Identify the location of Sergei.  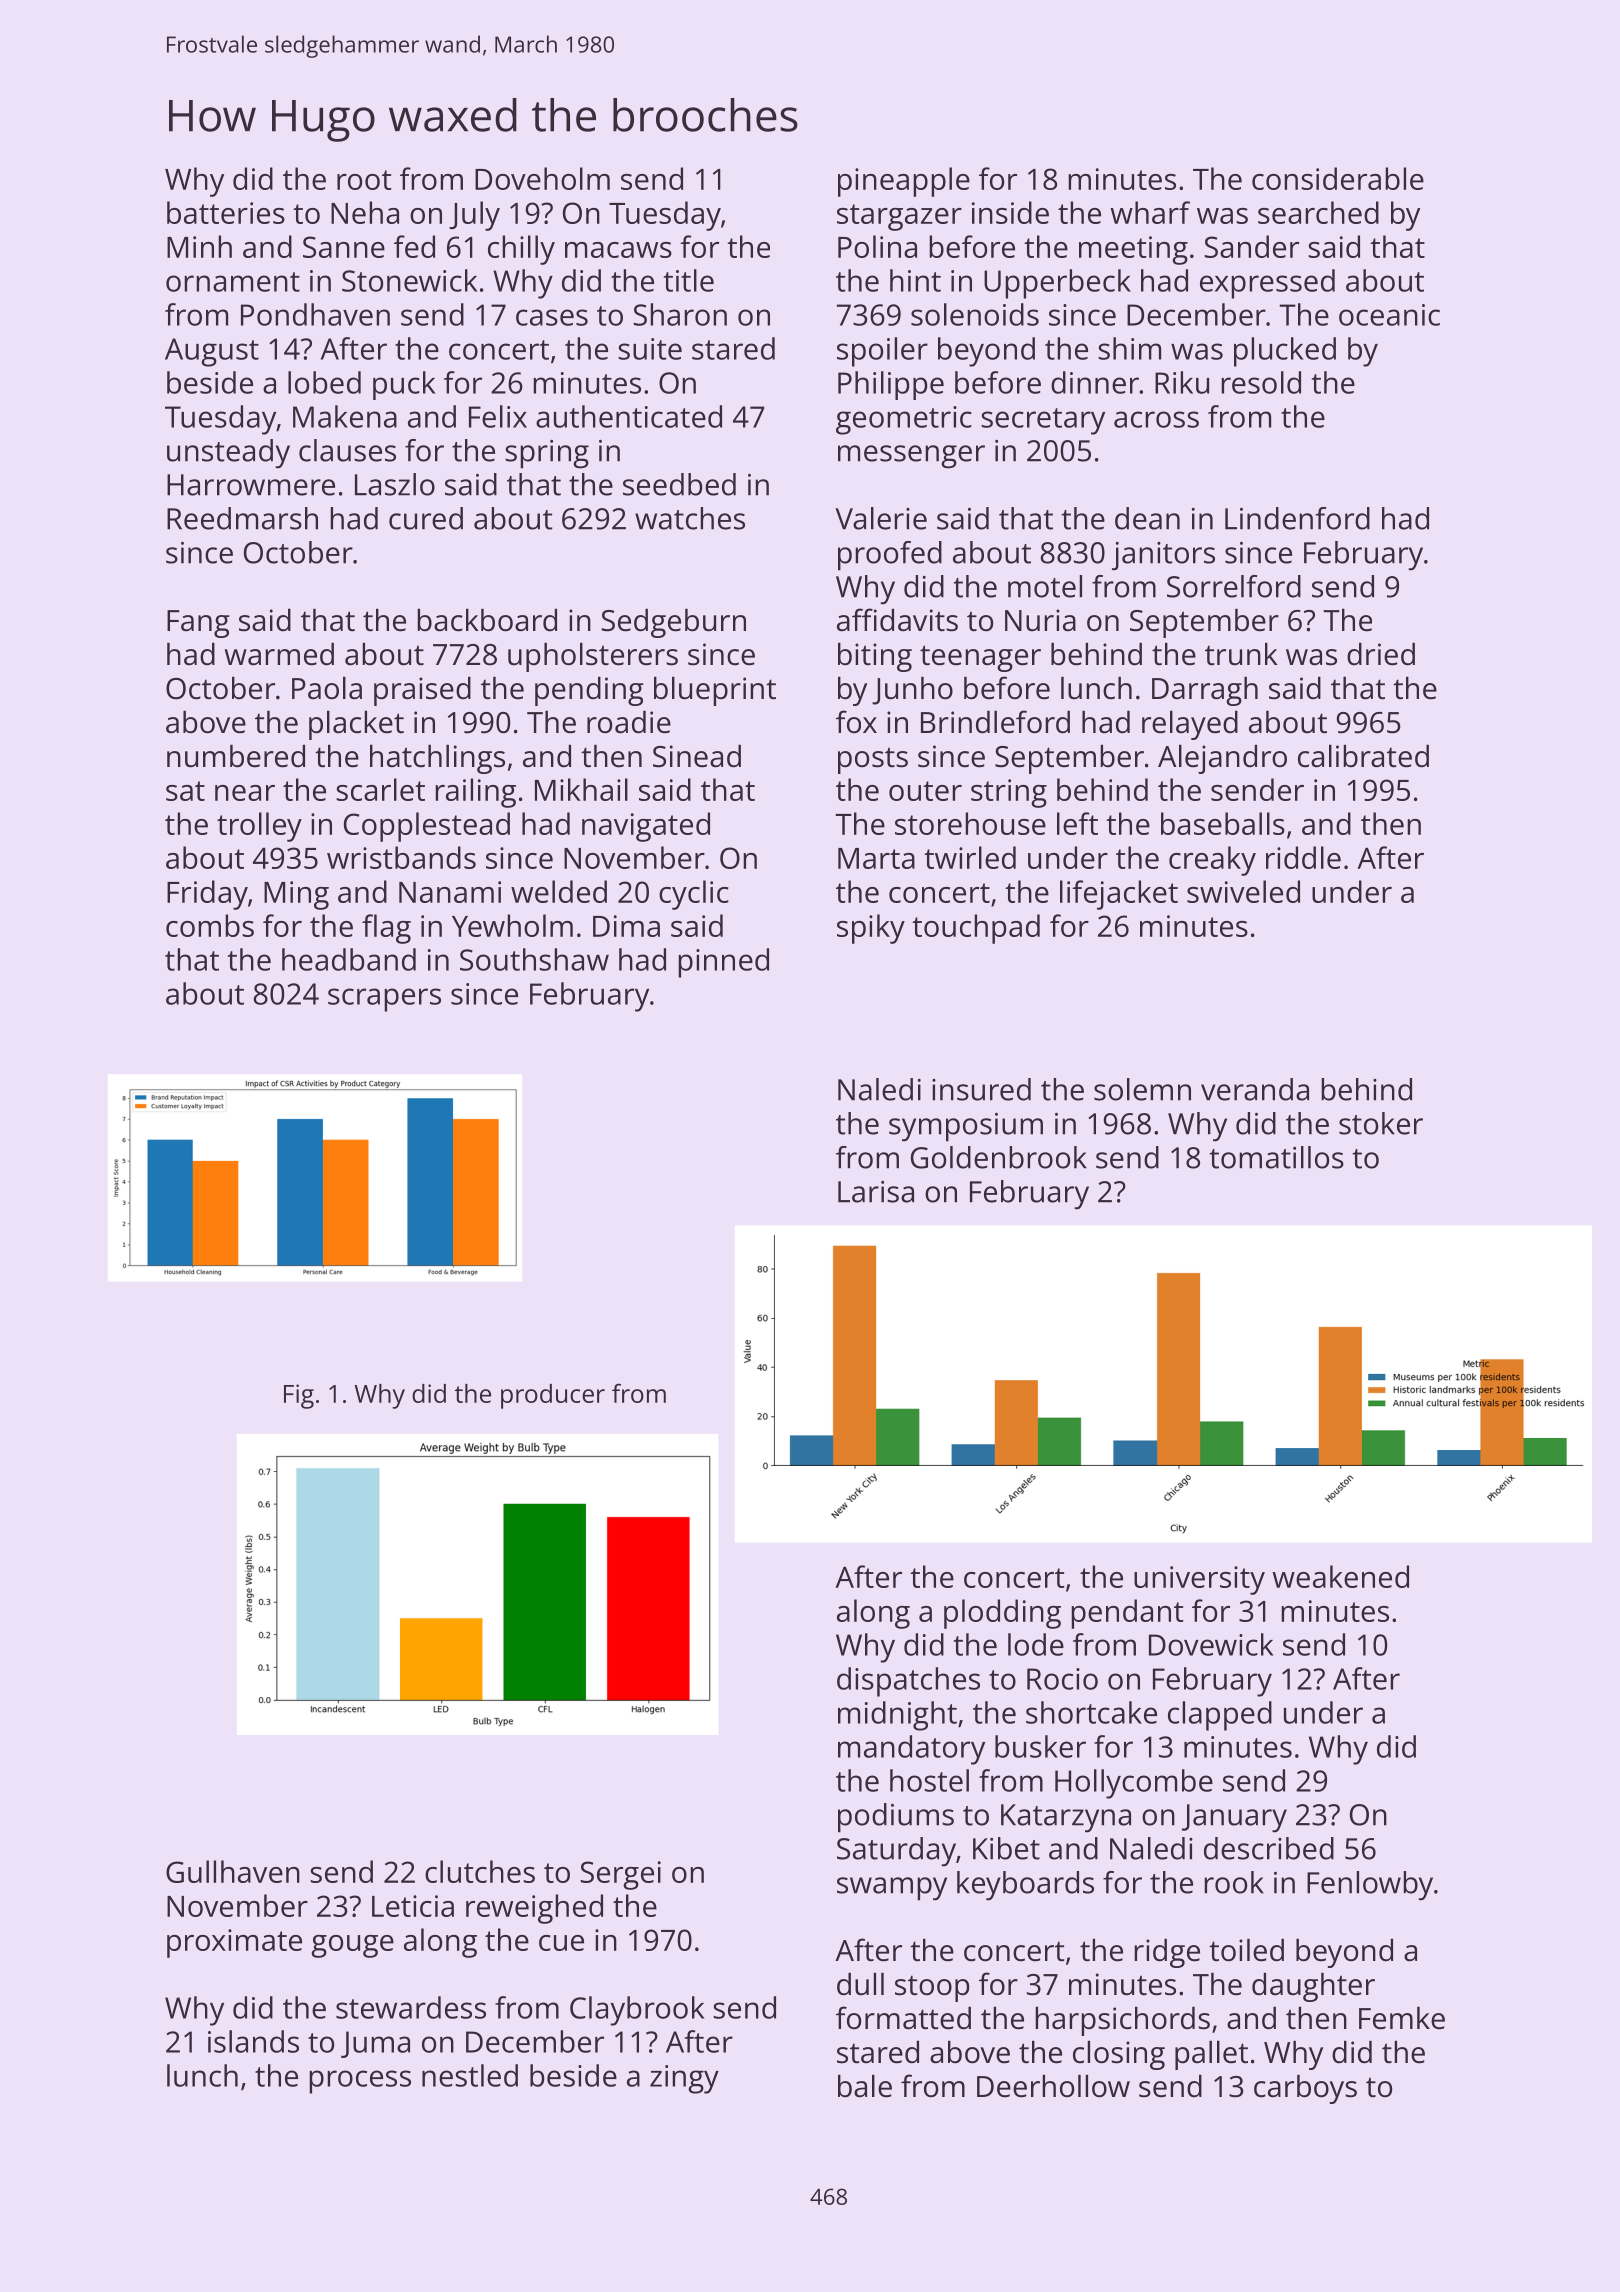
(620, 1875).
